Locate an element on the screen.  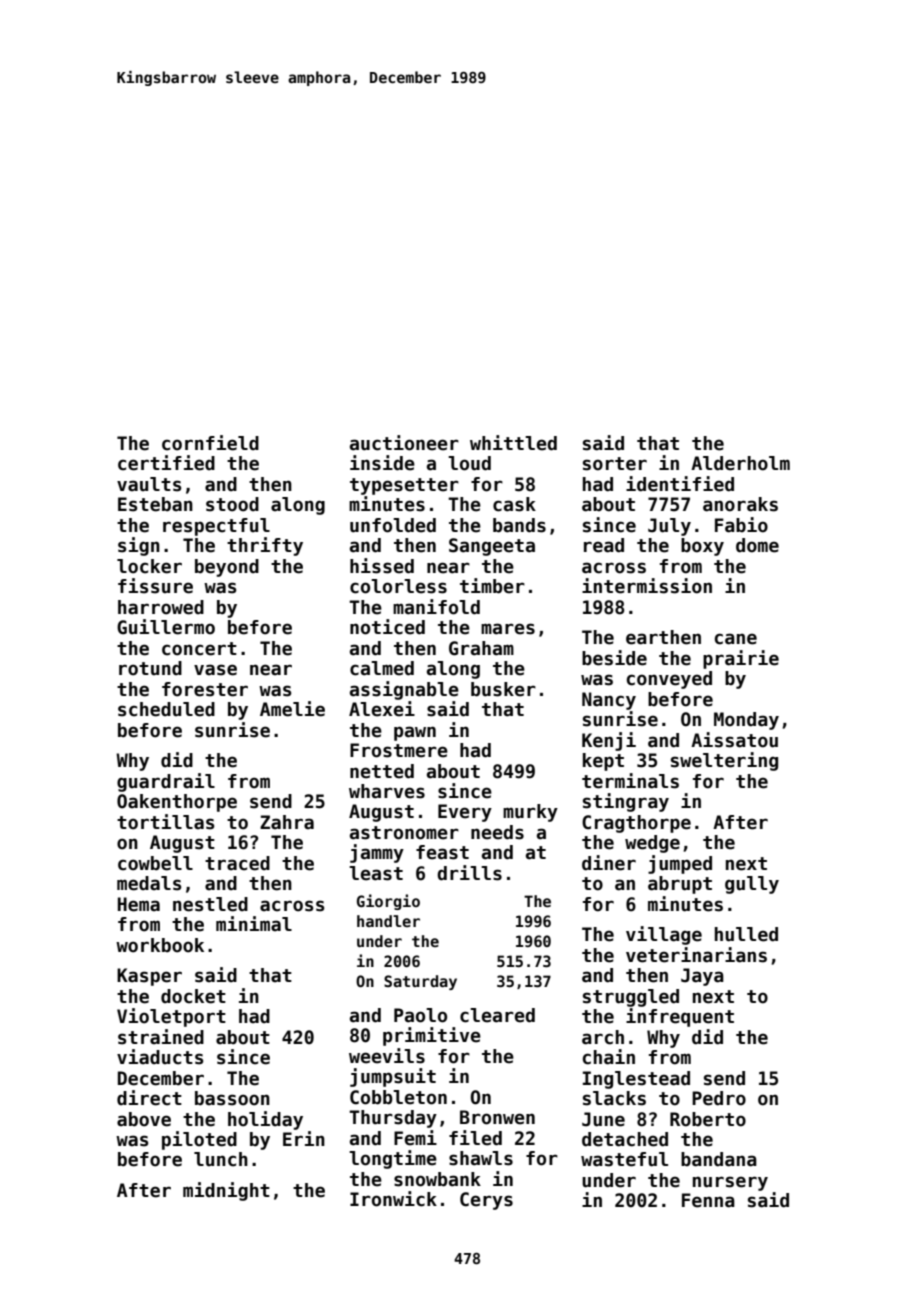
Paolo is located at coordinates (420, 1015).
